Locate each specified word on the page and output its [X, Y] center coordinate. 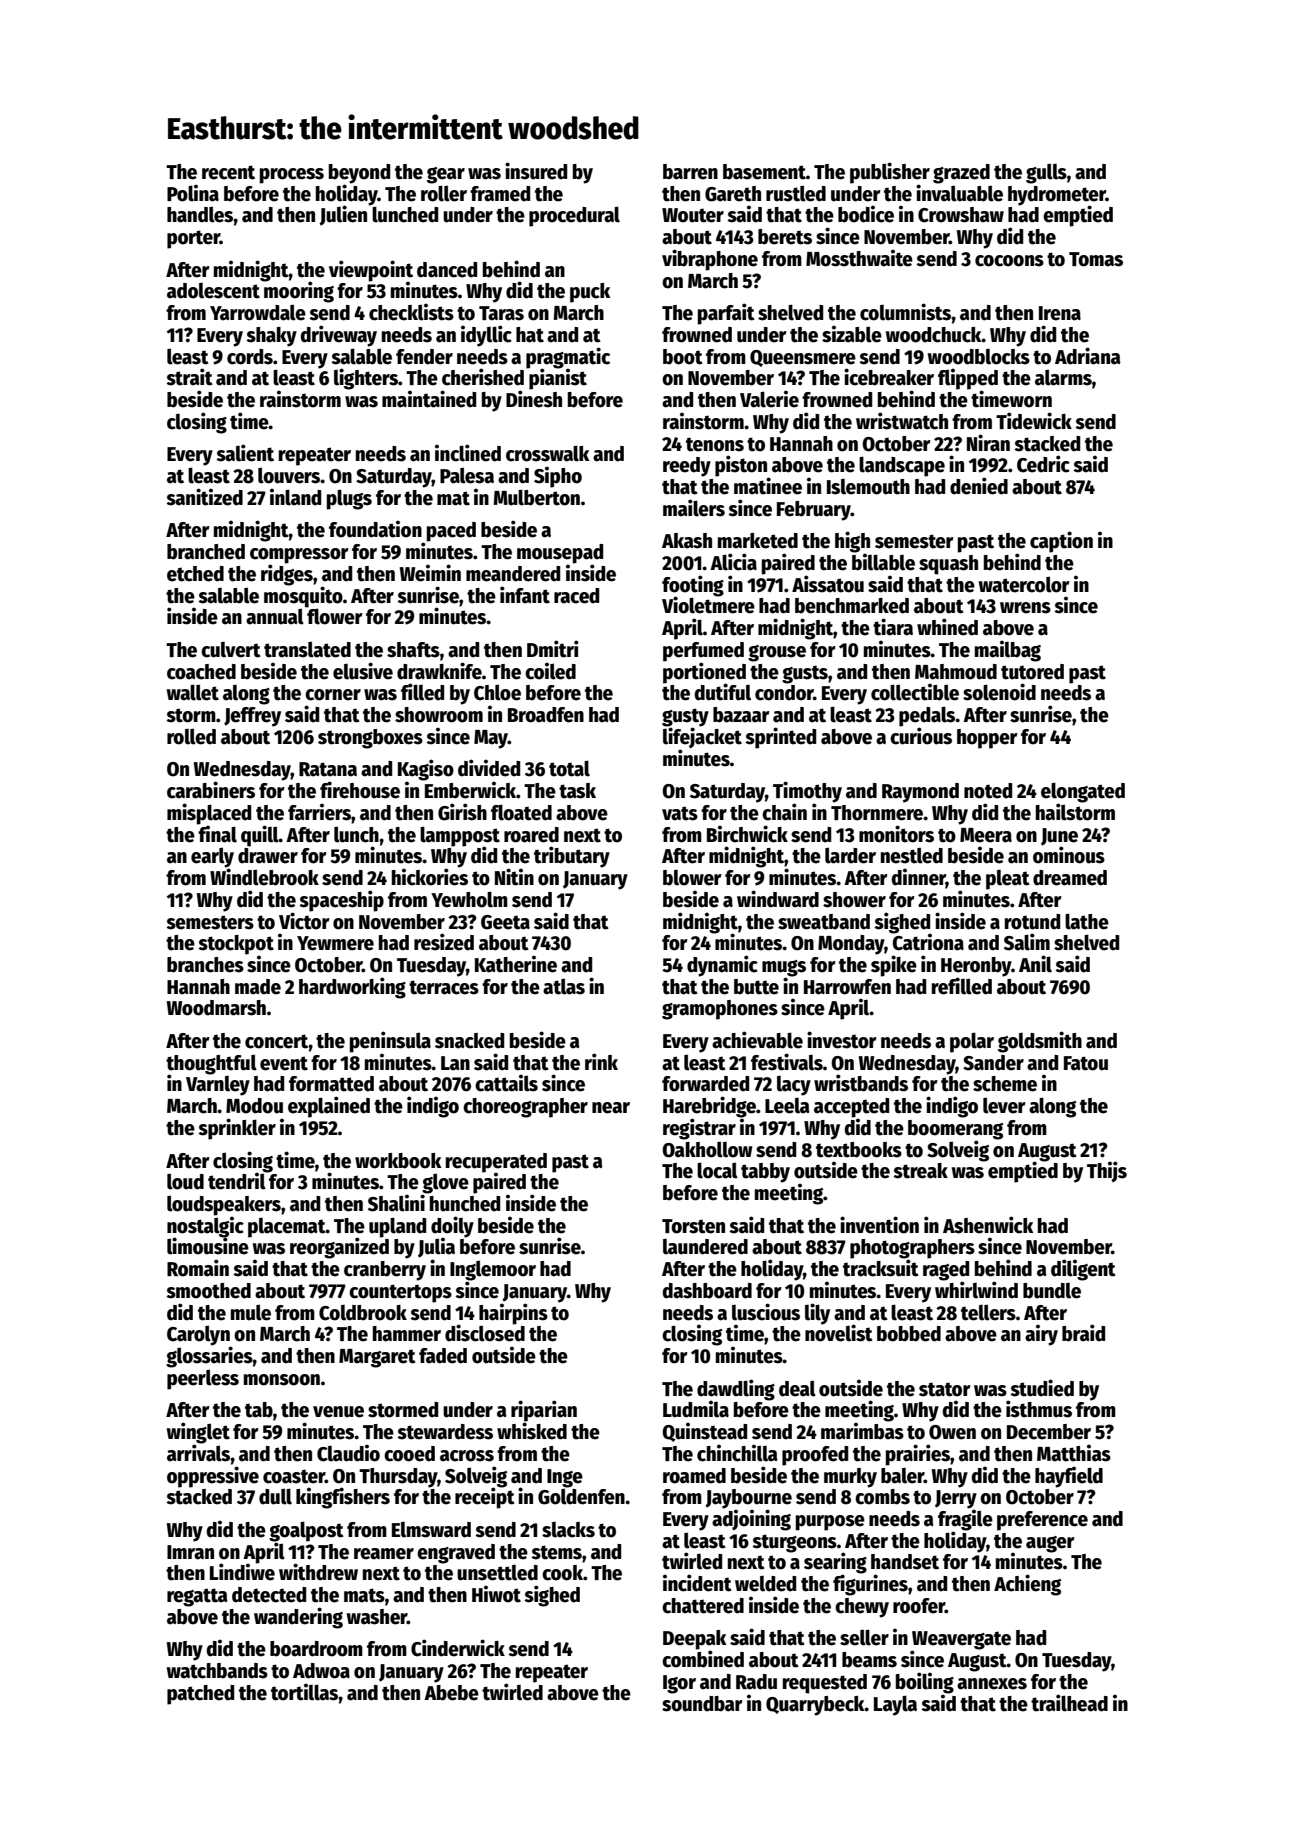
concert [277, 1041]
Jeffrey [252, 717]
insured [536, 171]
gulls [1046, 173]
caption [1061, 542]
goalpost [306, 1531]
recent [228, 172]
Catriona [928, 942]
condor [784, 693]
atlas [564, 986]
